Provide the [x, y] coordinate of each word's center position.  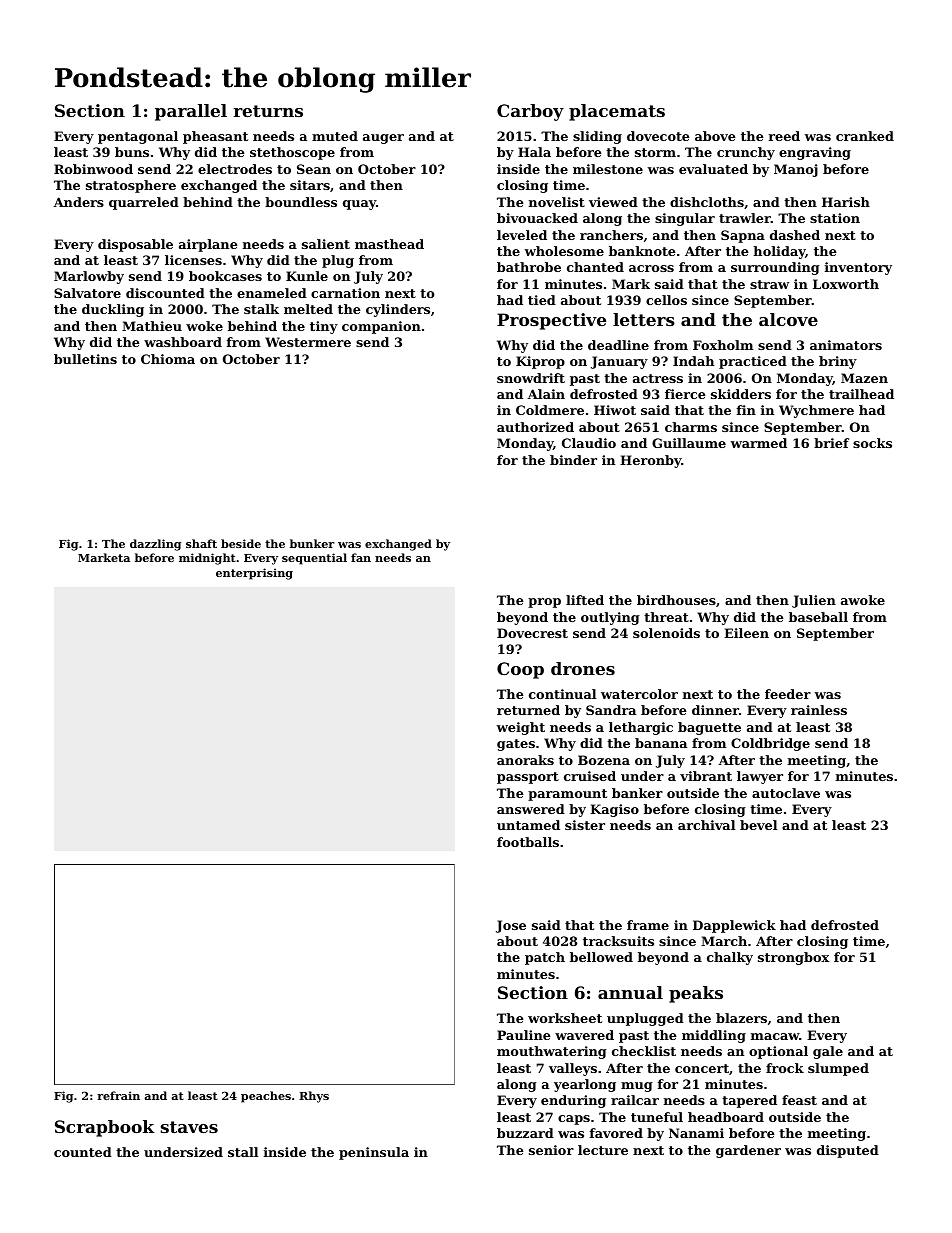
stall [243, 1152]
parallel [191, 112]
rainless [819, 710]
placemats [617, 112]
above [715, 136]
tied [542, 300]
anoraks [525, 760]
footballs [528, 842]
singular [685, 219]
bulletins [85, 359]
